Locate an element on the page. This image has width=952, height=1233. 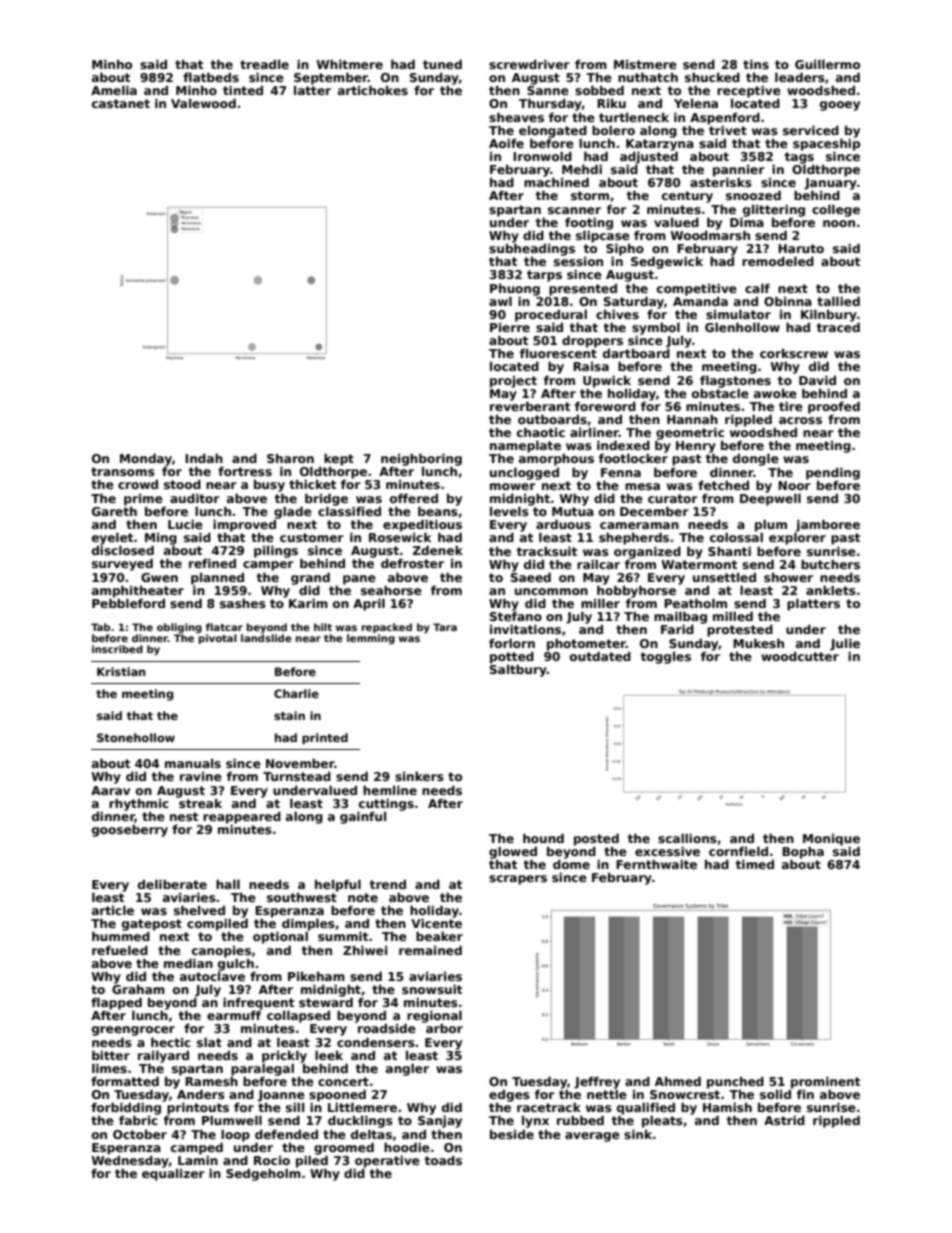
hall is located at coordinates (228, 884).
